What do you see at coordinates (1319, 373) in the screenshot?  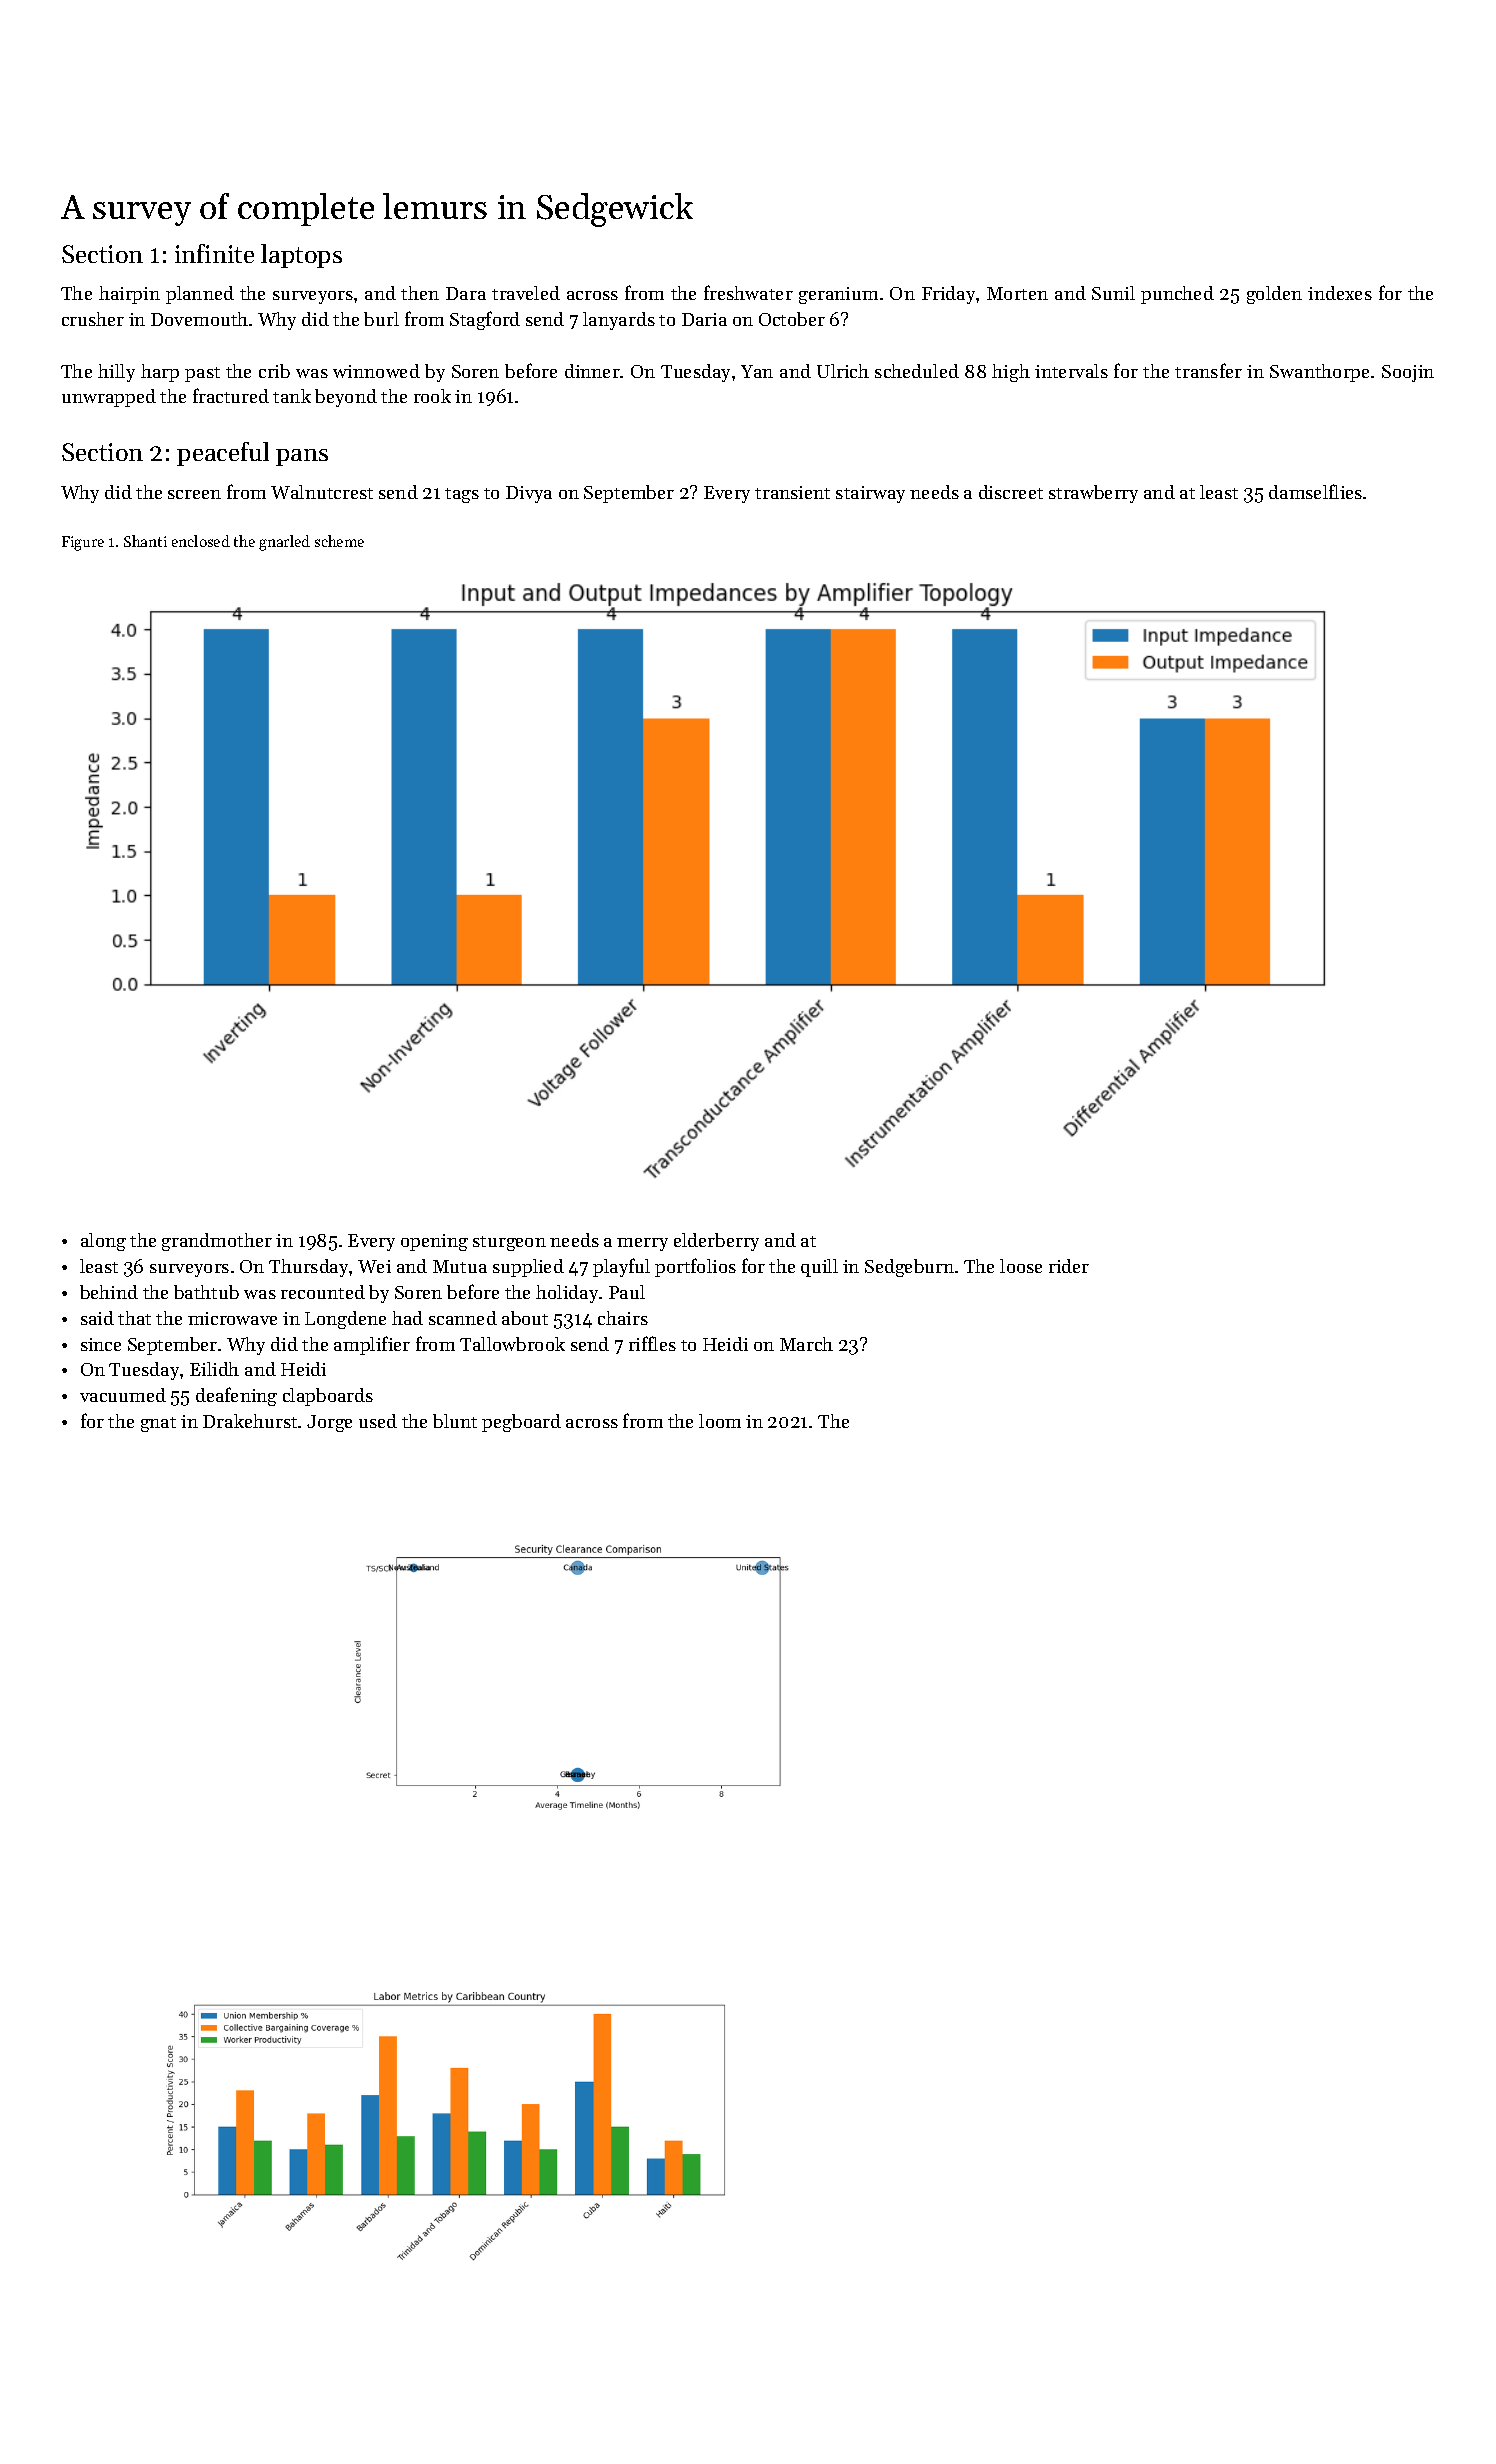 I see `Swanthorpe` at bounding box center [1319, 373].
